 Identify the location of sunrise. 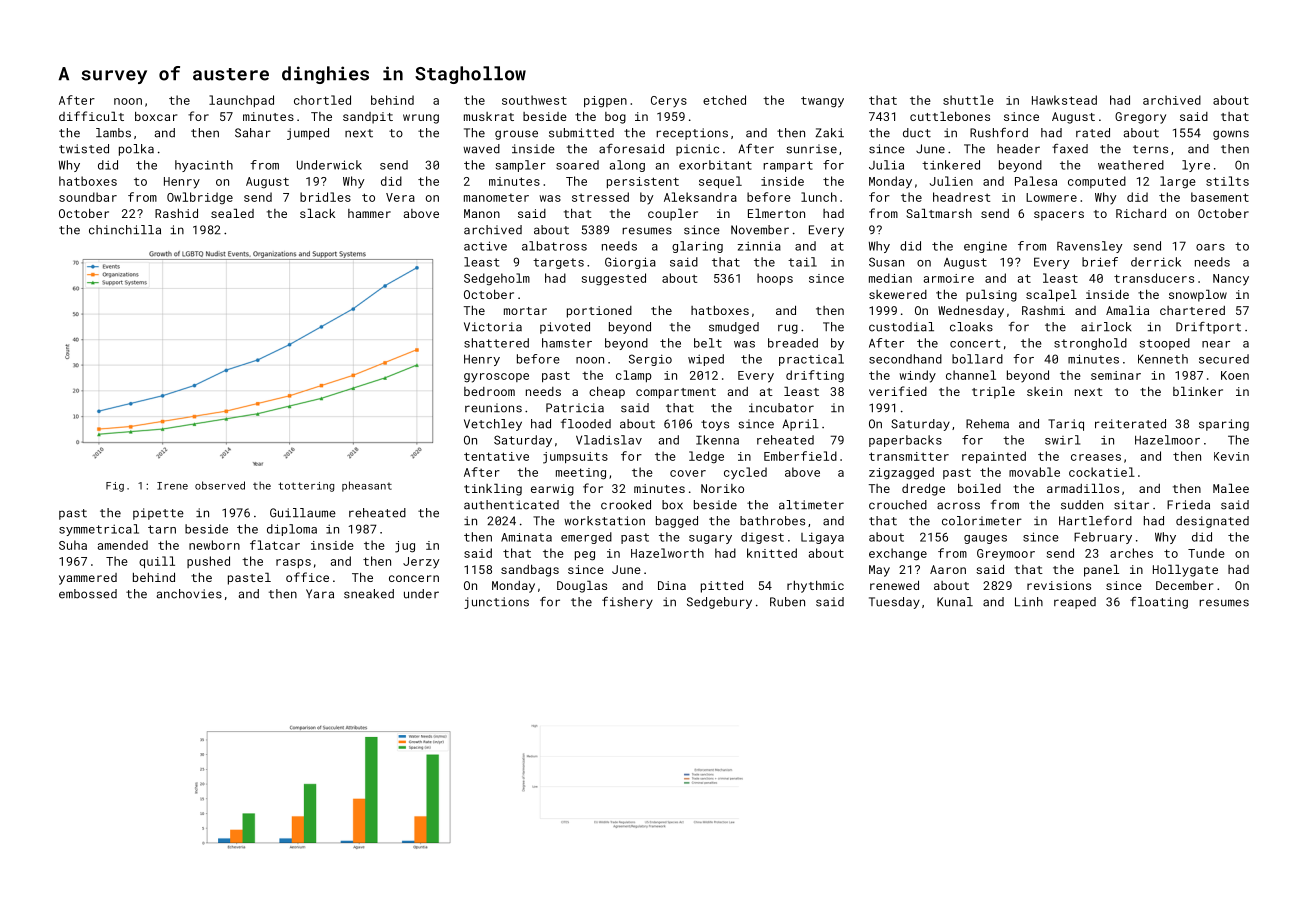
(811, 149).
